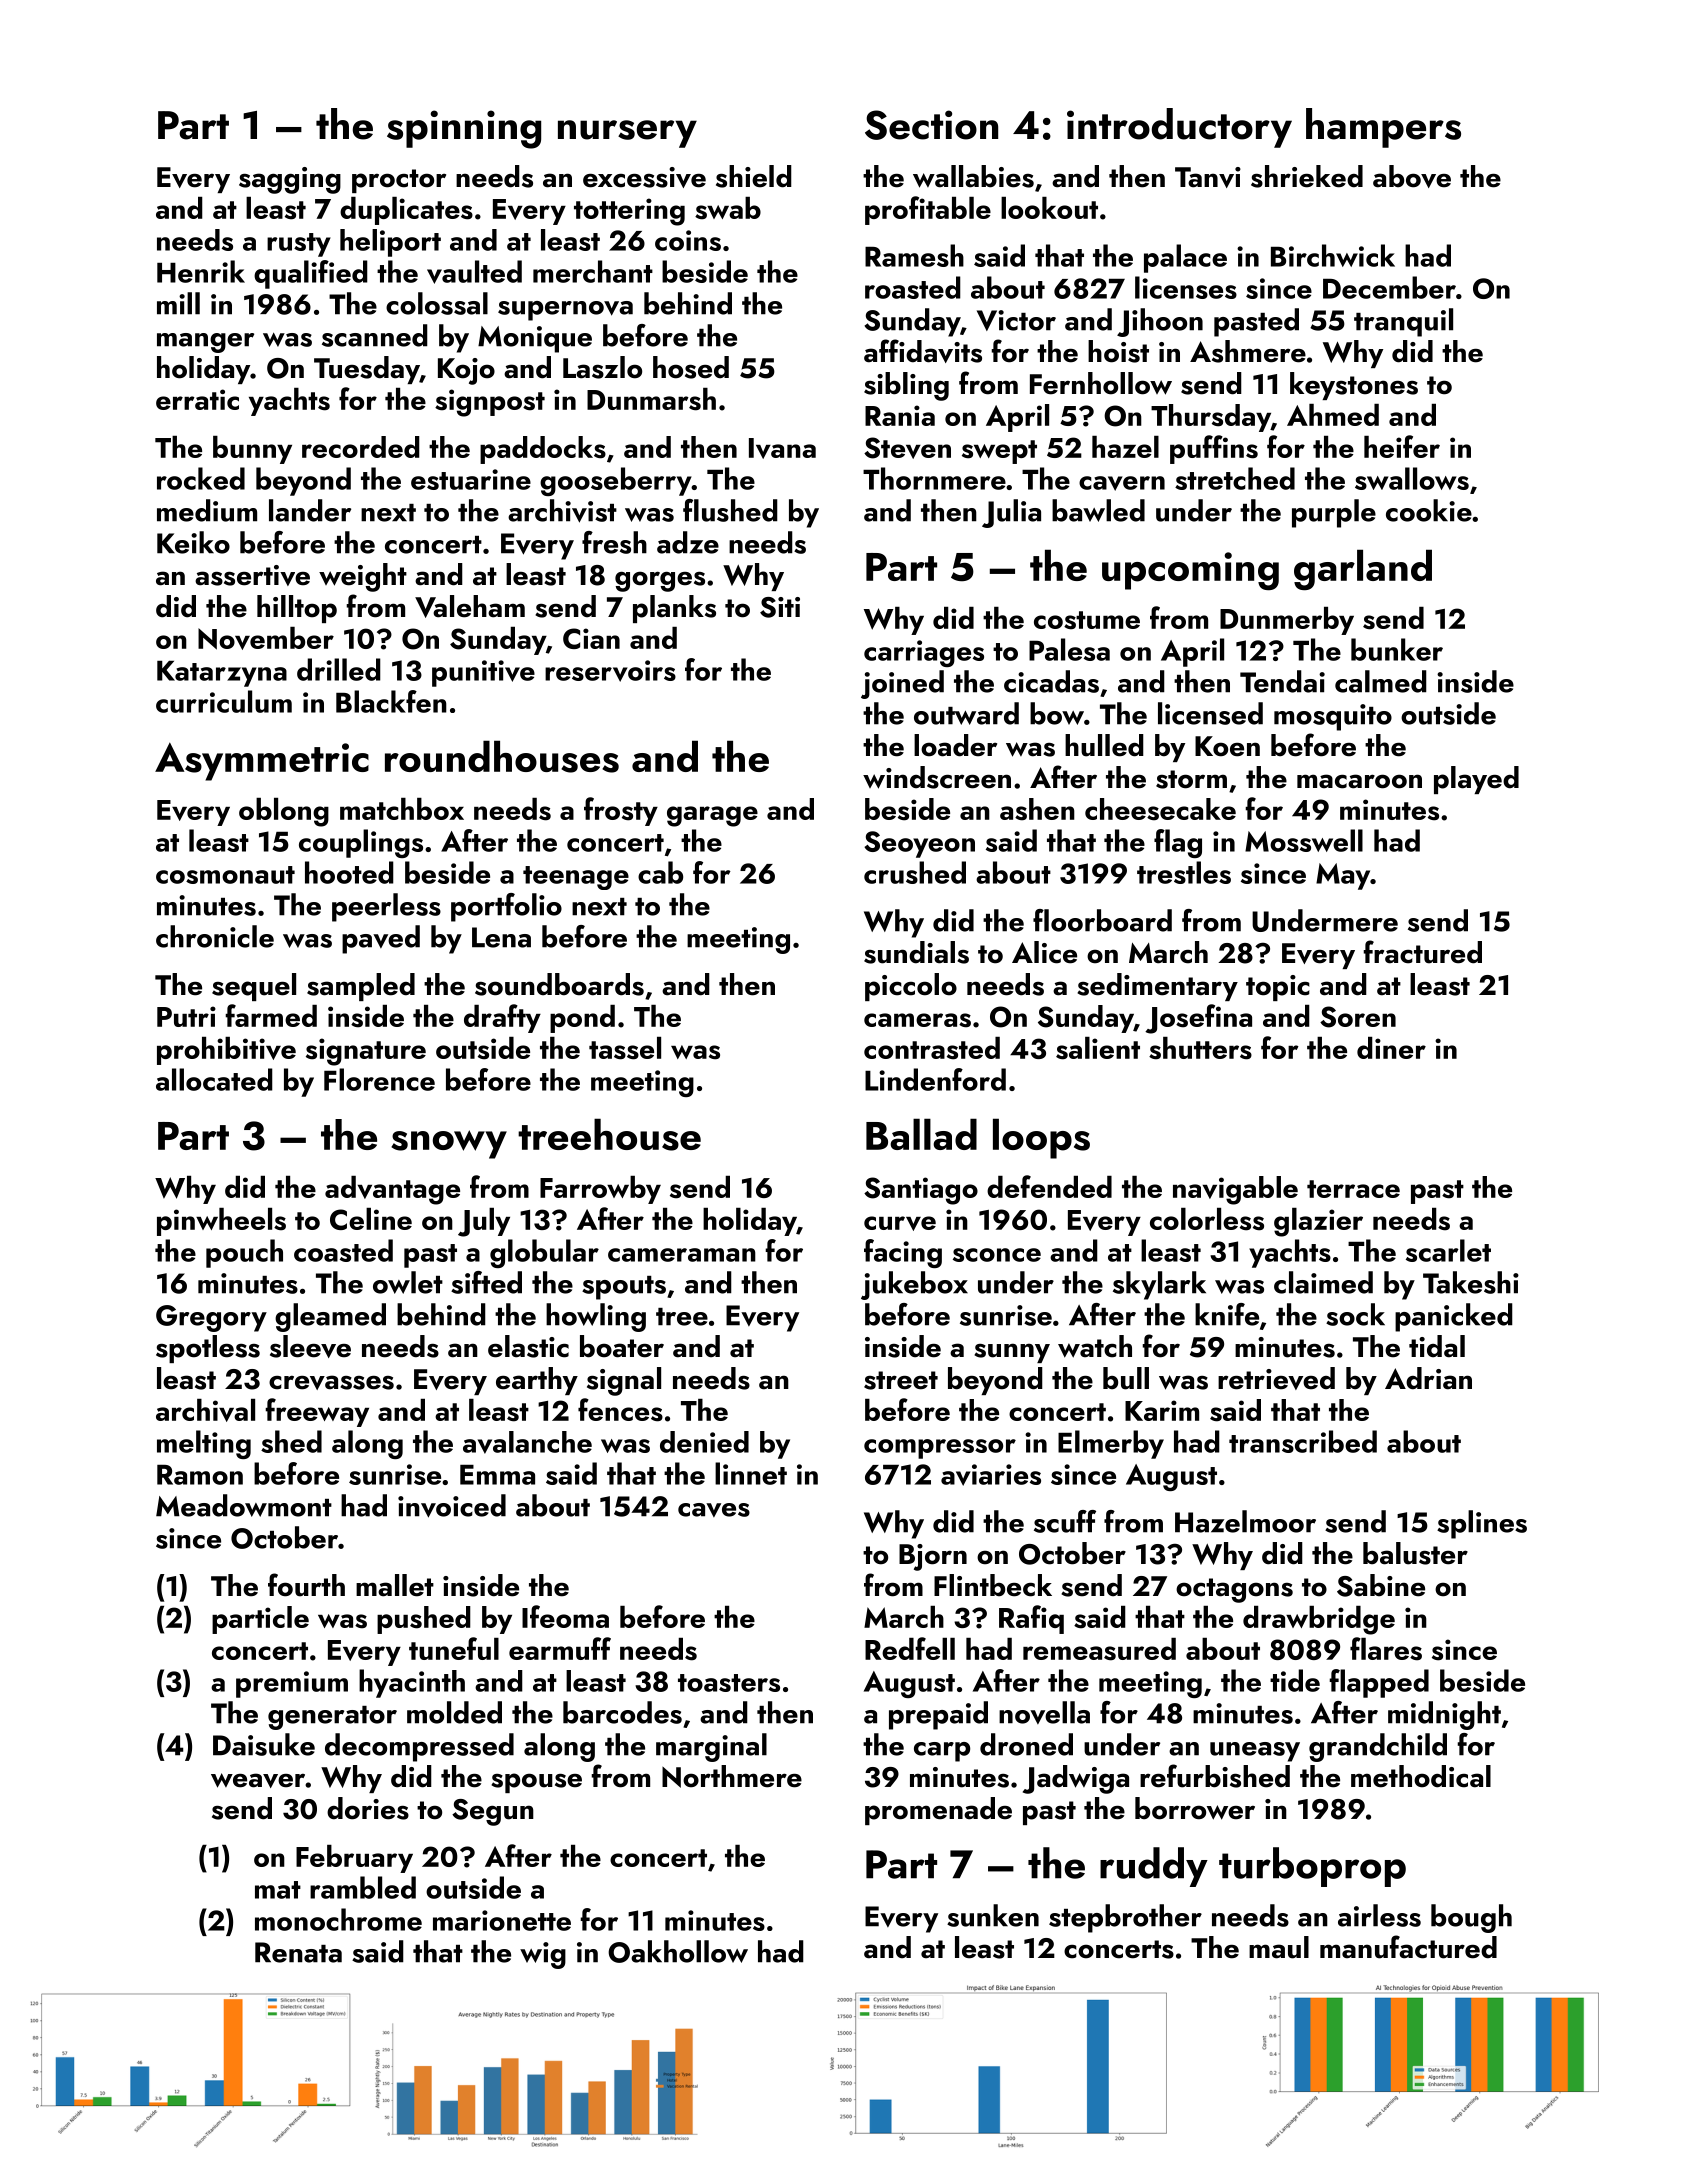 The height and width of the page is (2178, 1683). Describe the element at coordinates (932, 1048) in the page. I see `contrasted` at that location.
